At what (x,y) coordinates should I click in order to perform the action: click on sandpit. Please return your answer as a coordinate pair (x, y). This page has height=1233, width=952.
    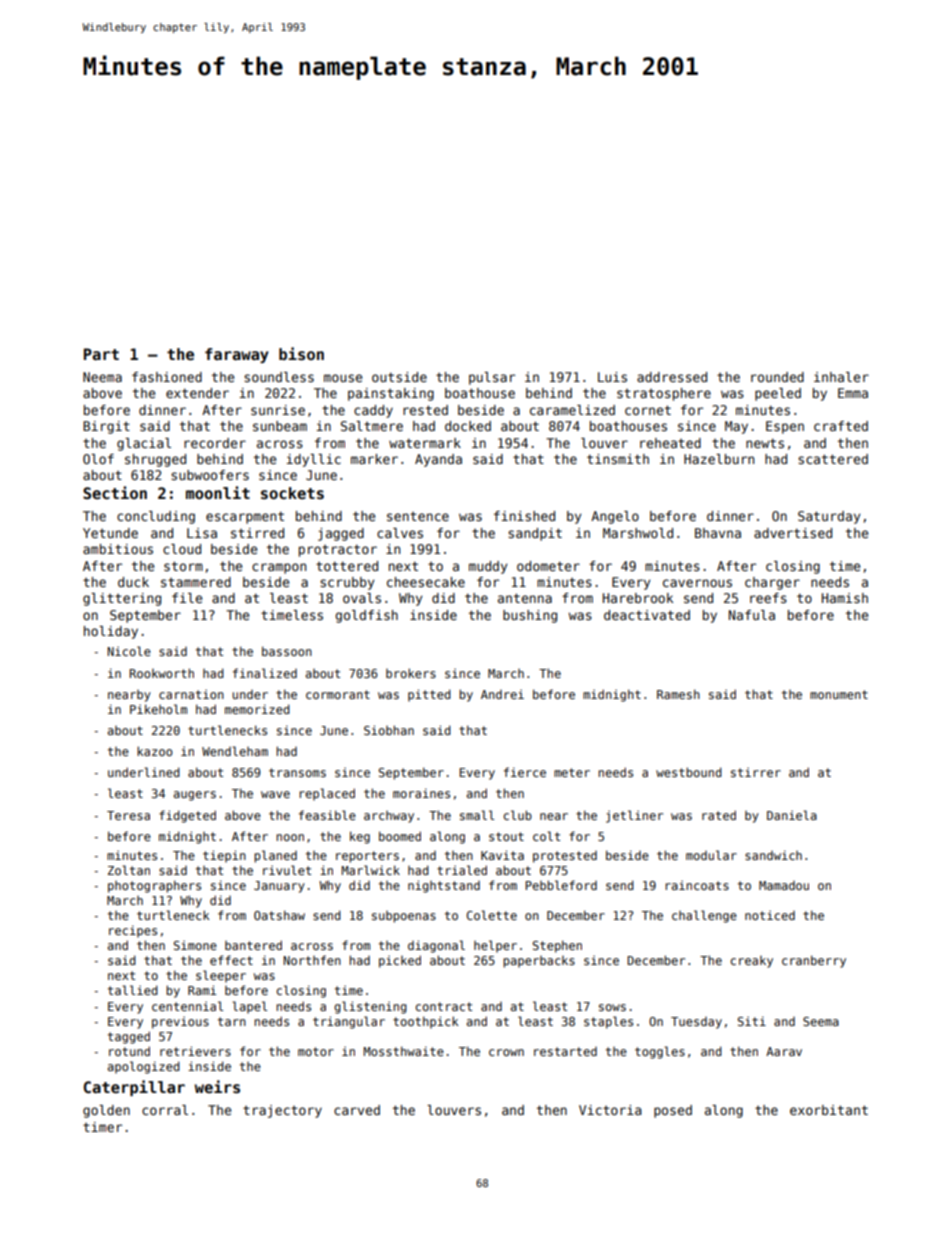
    Looking at the image, I should click on (535, 534).
